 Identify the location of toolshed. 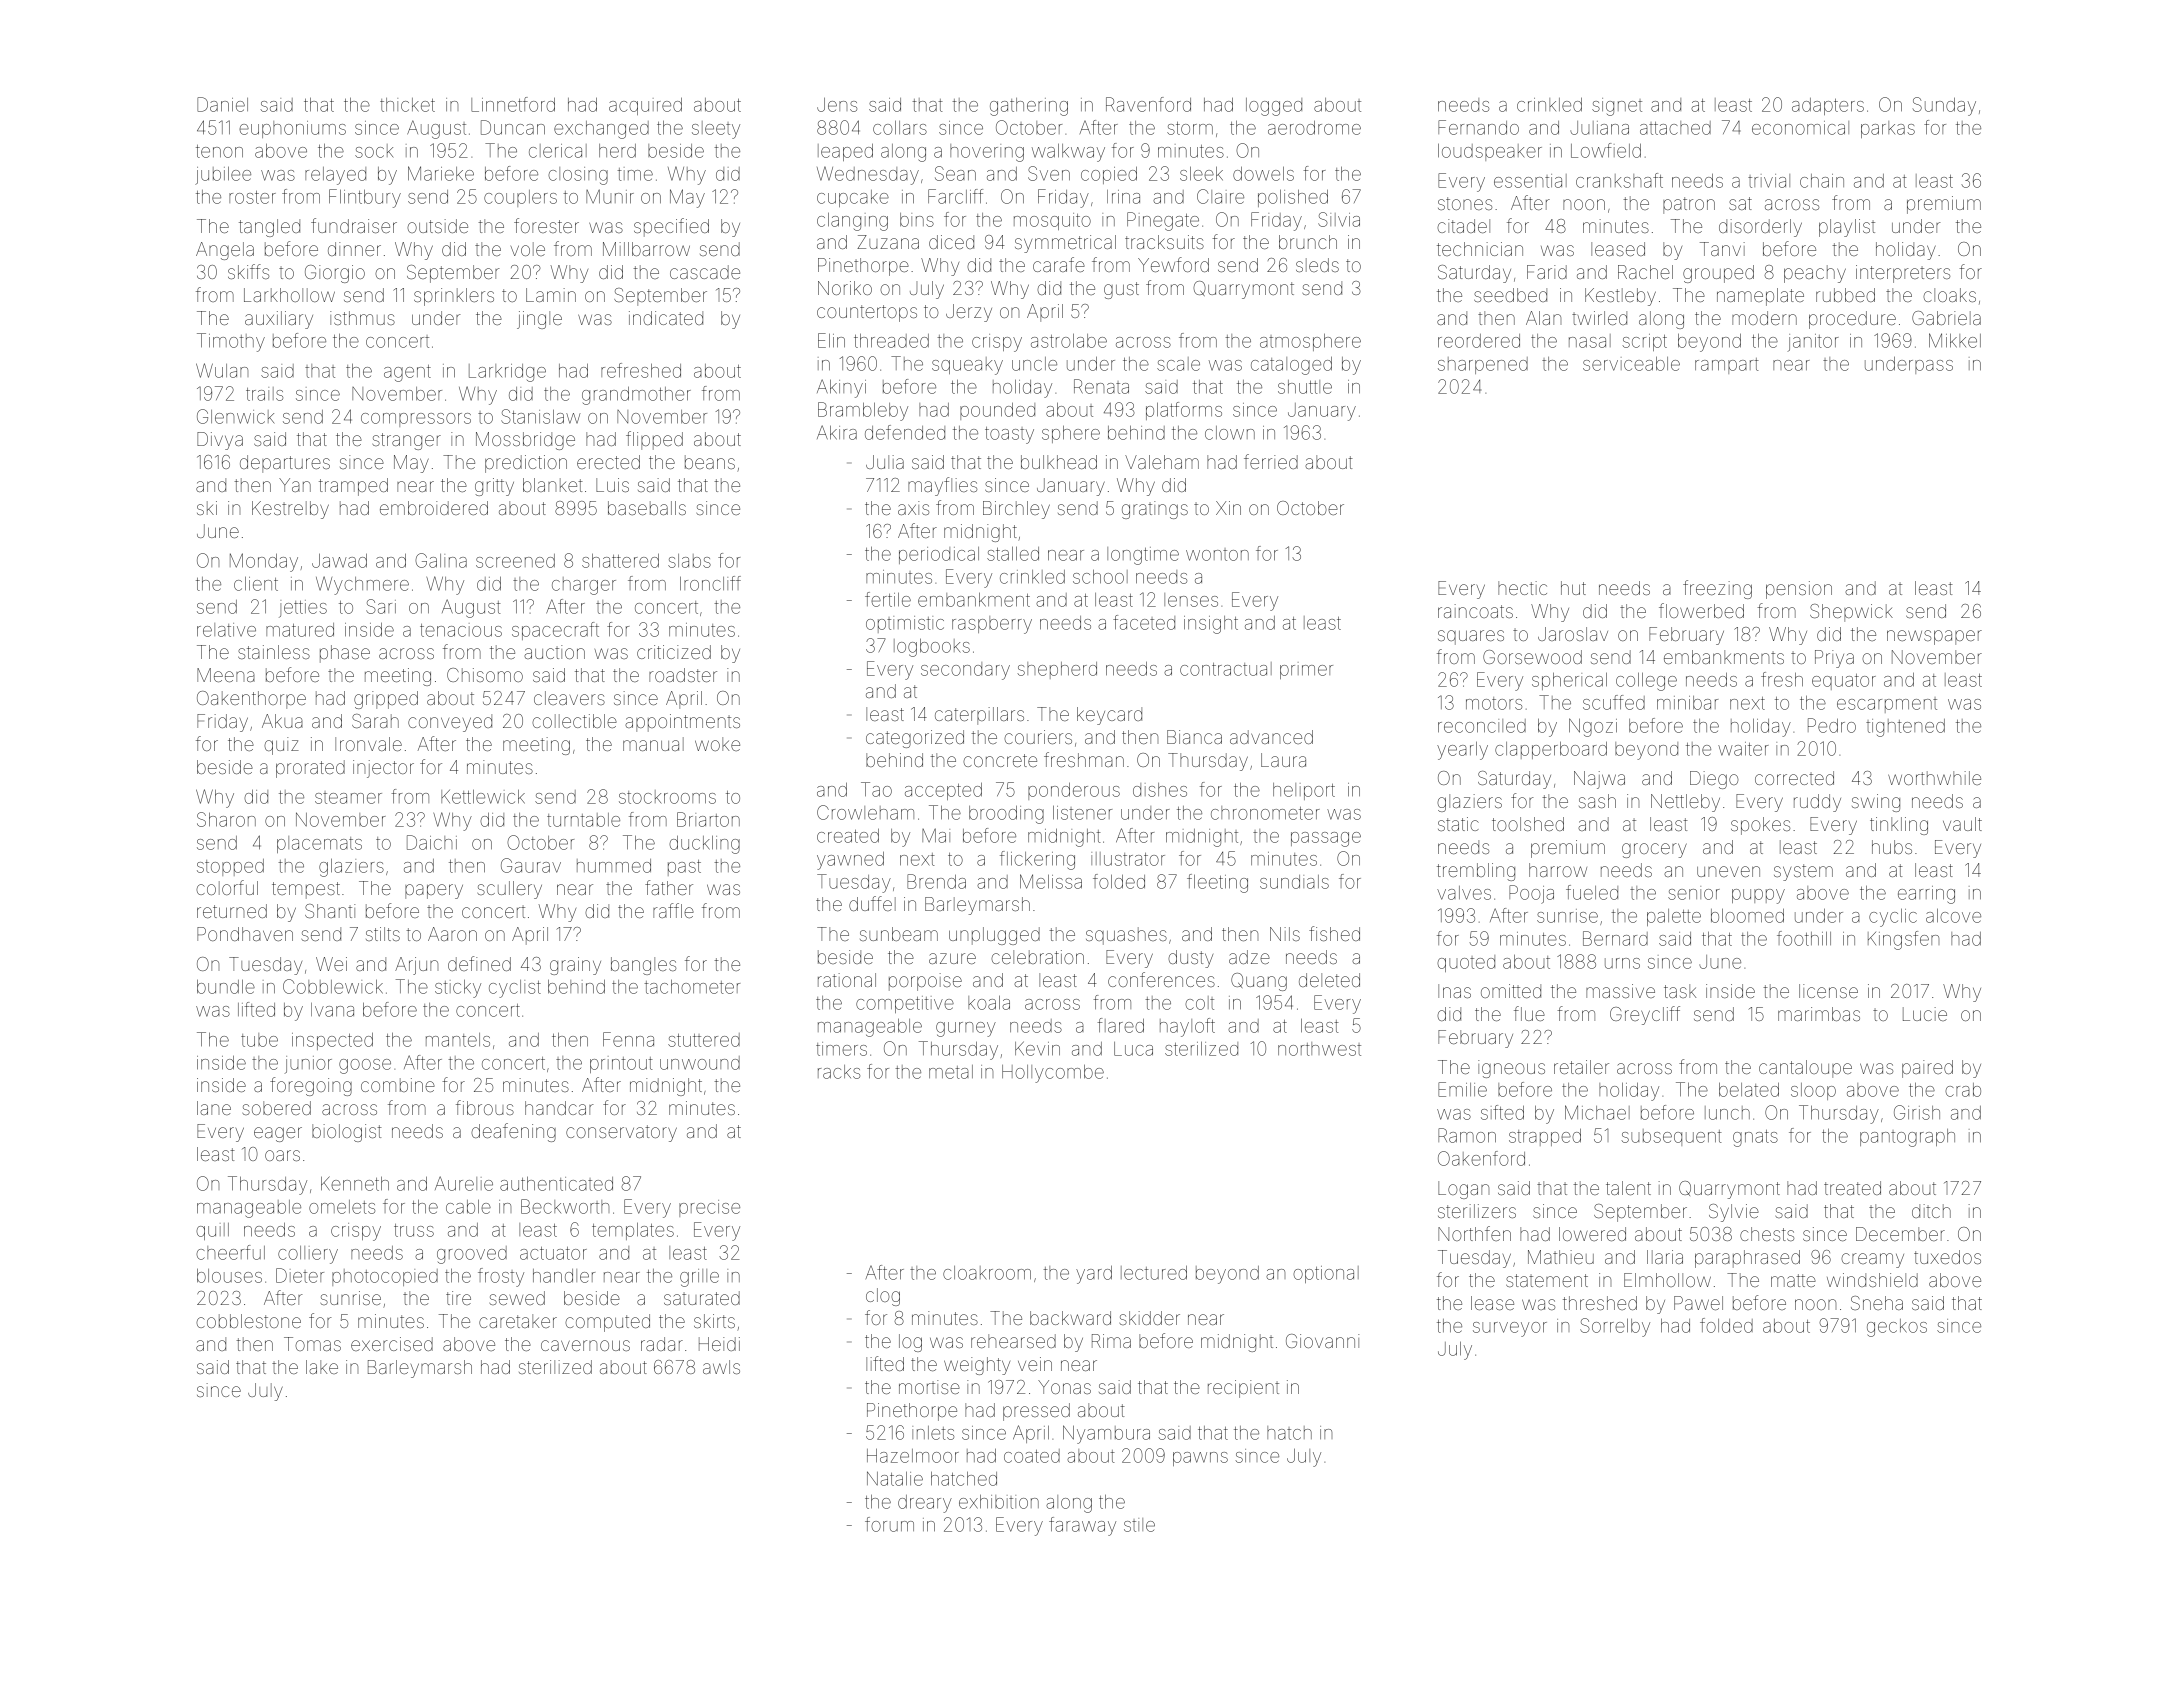
(1528, 824).
